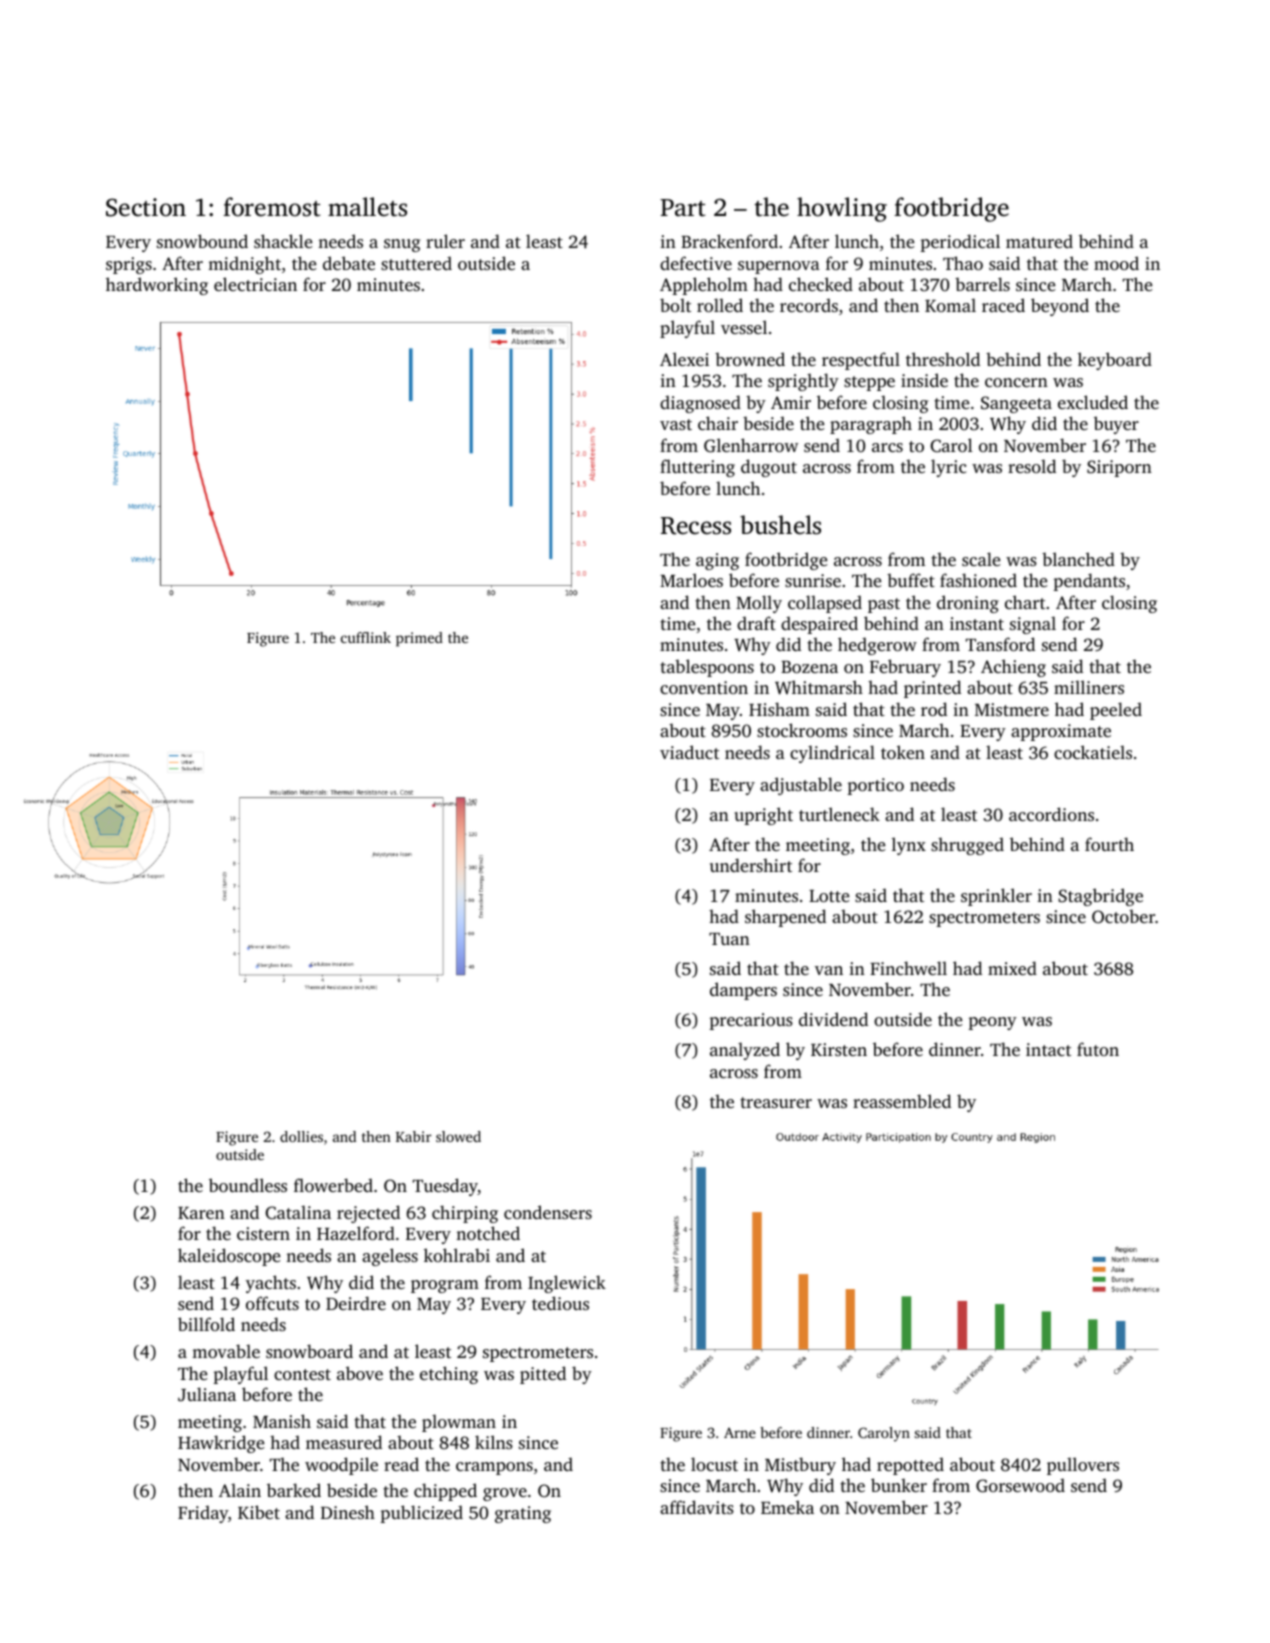 The image size is (1270, 1643). I want to click on Juliana, so click(207, 1394).
